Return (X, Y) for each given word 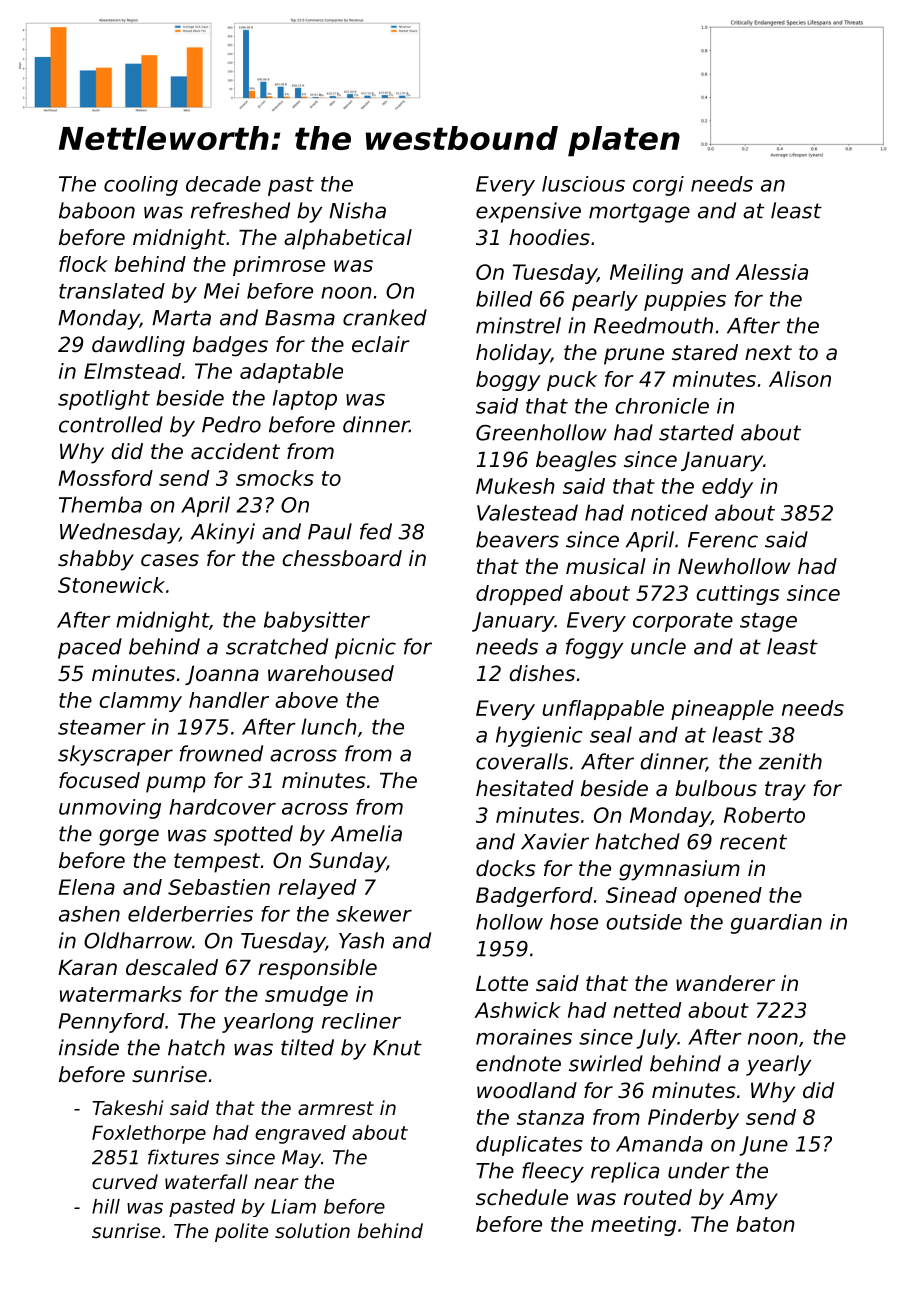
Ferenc (723, 540)
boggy (508, 381)
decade (223, 184)
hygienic (539, 736)
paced (90, 648)
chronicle (662, 406)
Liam (293, 1206)
